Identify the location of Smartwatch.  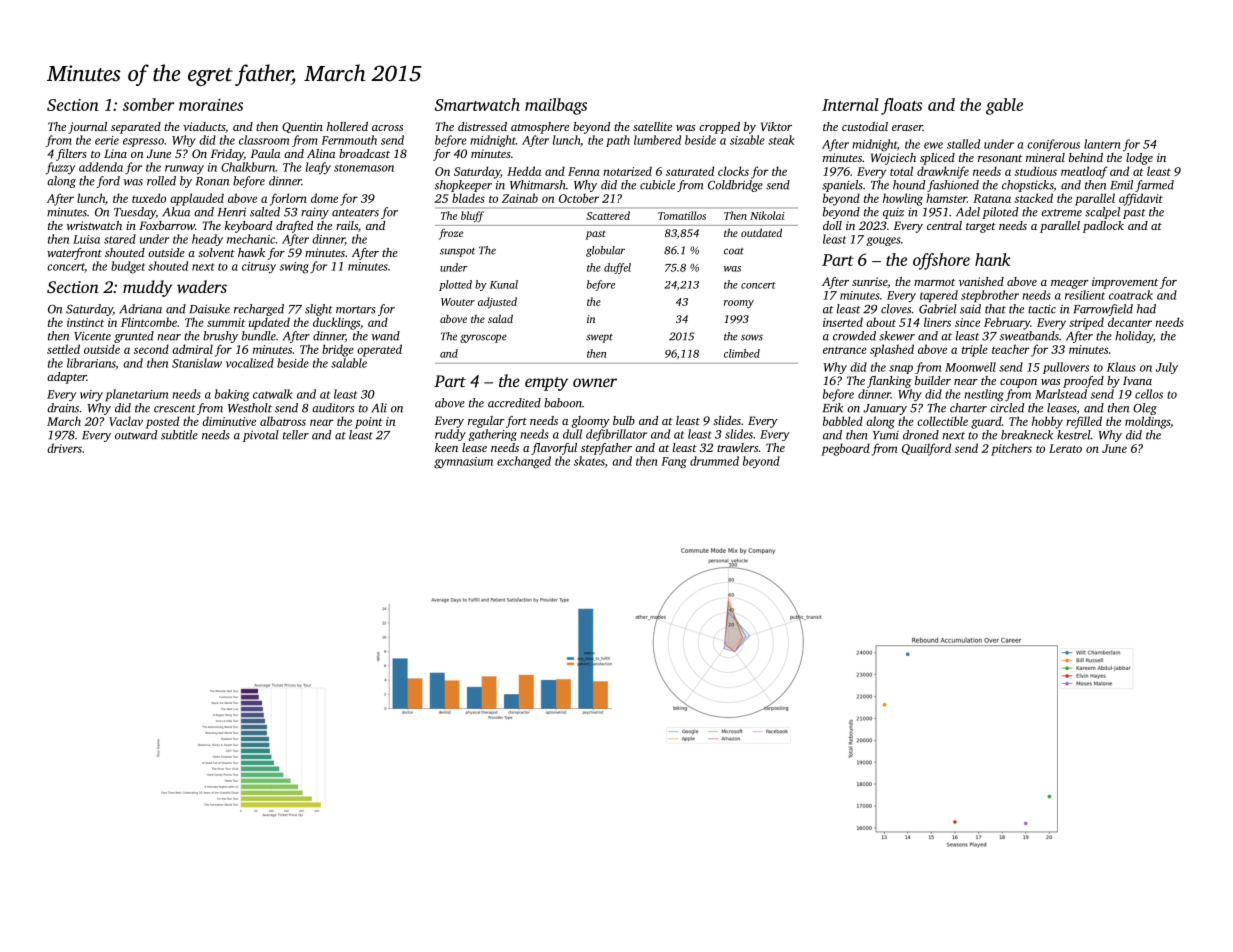
(477, 104).
